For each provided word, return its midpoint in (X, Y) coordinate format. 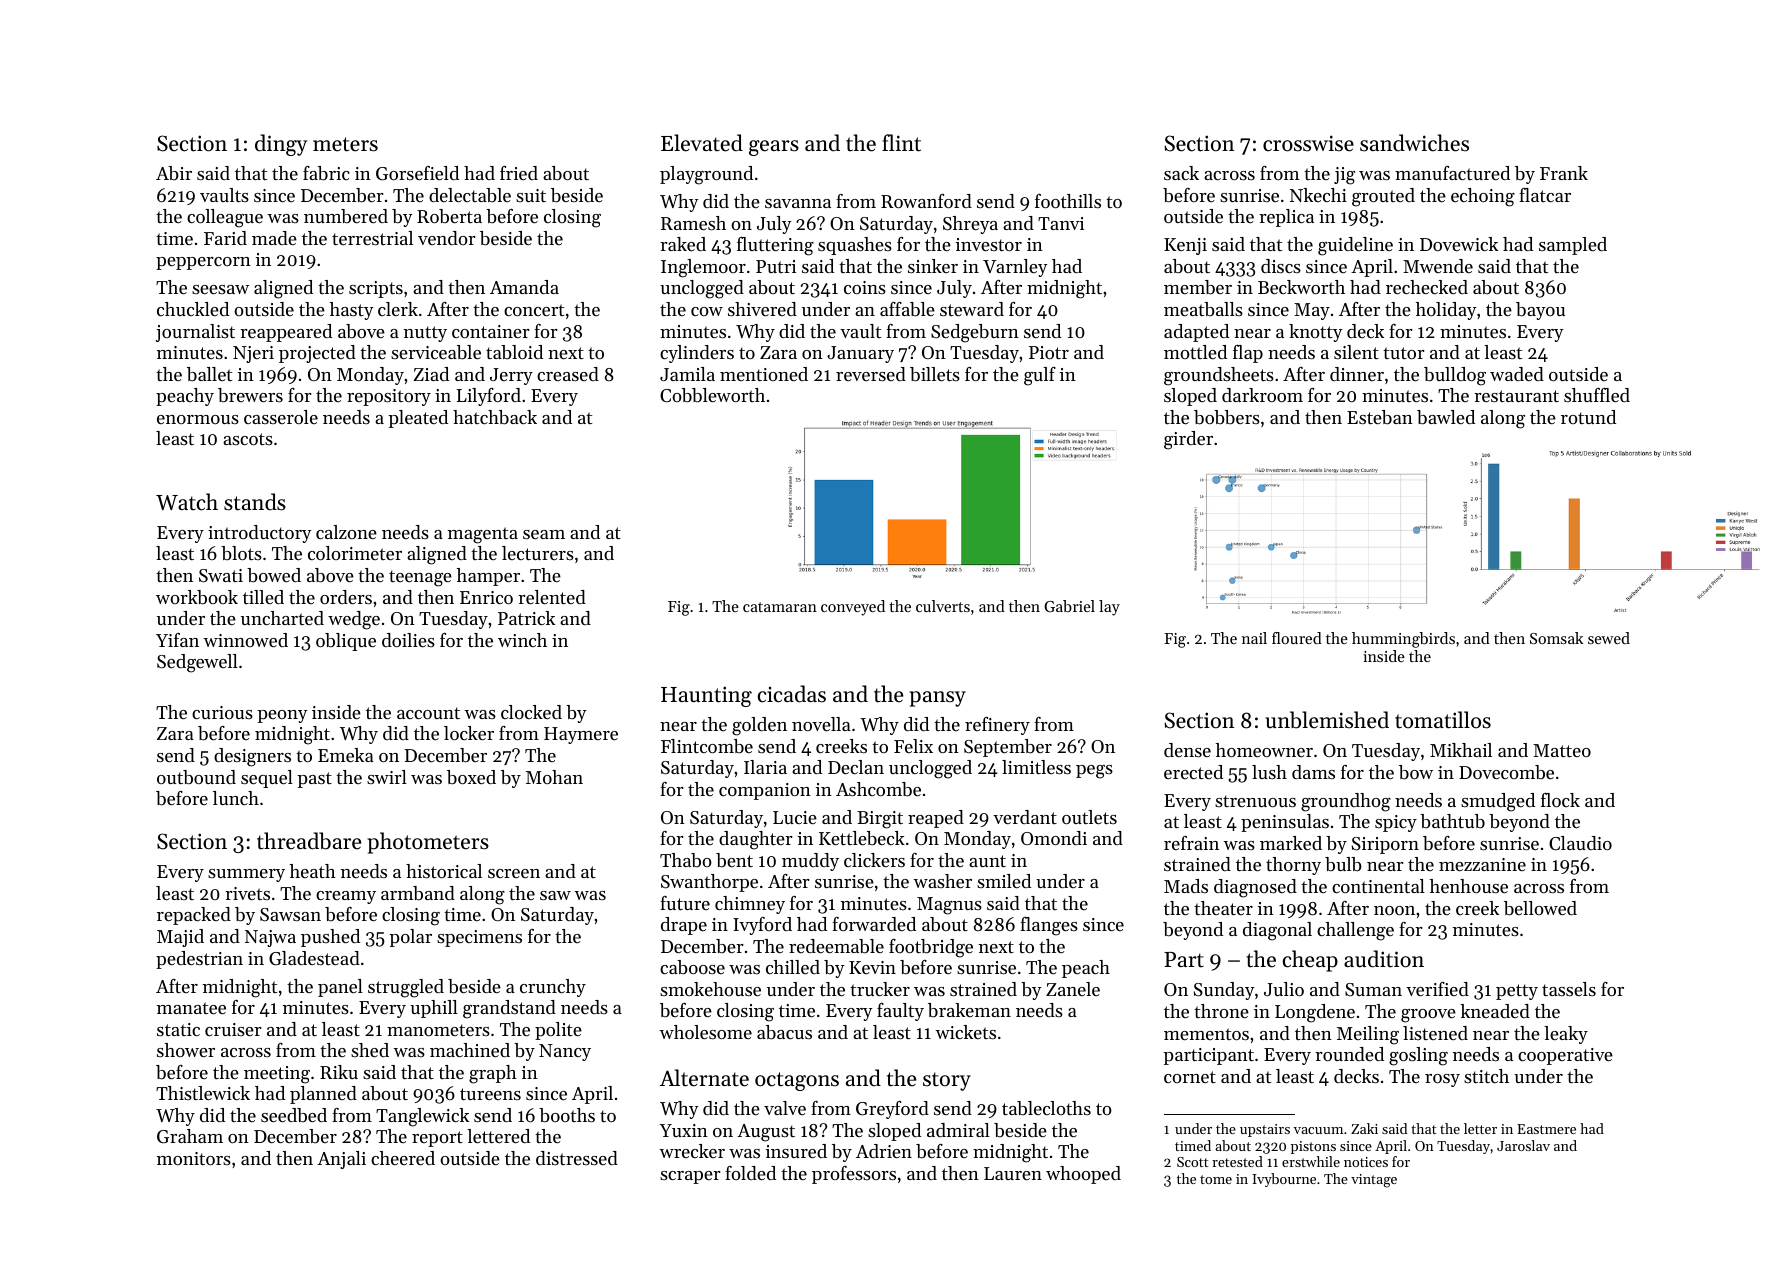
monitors (194, 1158)
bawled (1446, 417)
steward (972, 309)
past (314, 780)
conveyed (853, 608)
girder (1188, 440)
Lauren (1013, 1173)
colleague (225, 218)
